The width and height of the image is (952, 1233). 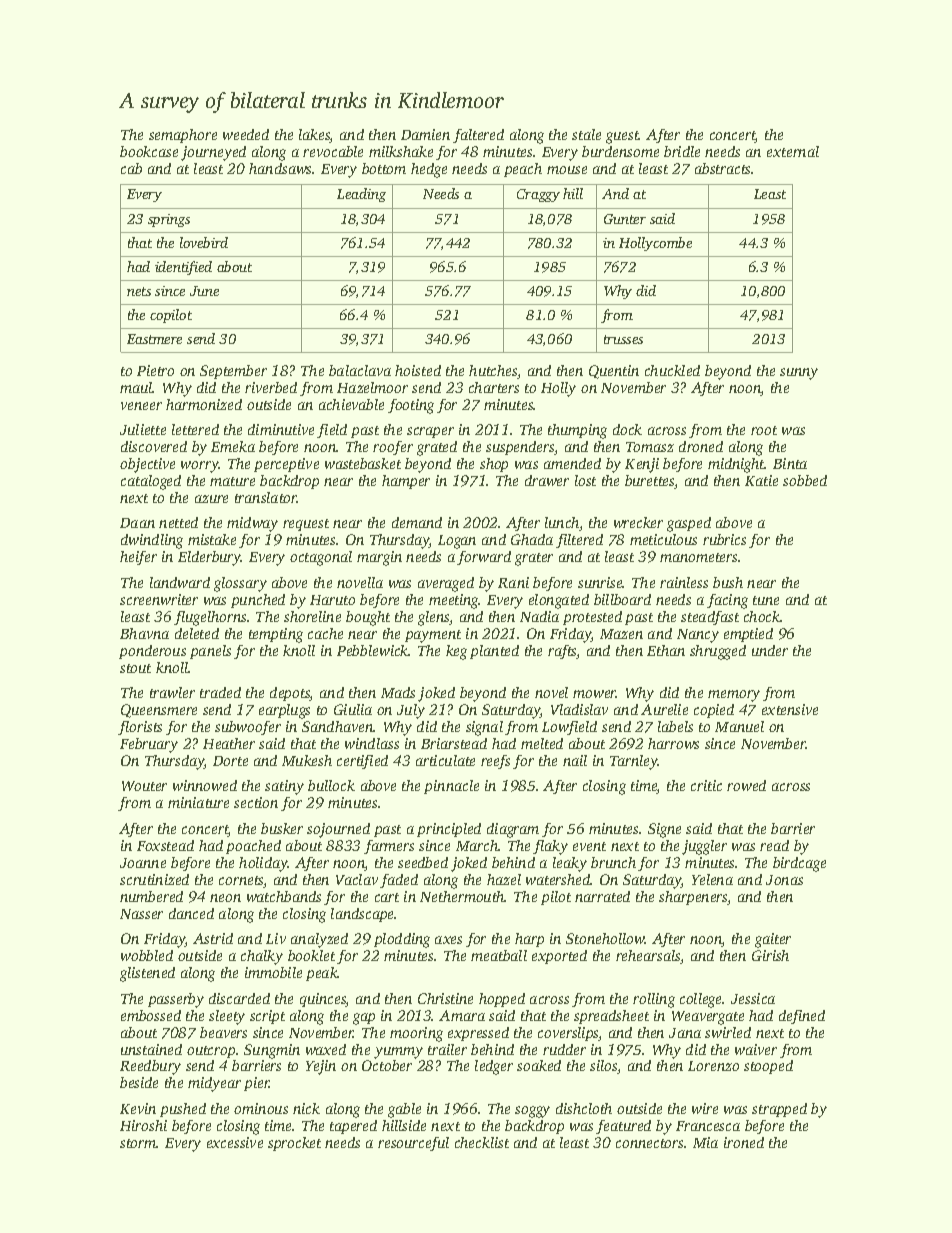 What do you see at coordinates (413, 1144) in the image?
I see `resourceful` at bounding box center [413, 1144].
